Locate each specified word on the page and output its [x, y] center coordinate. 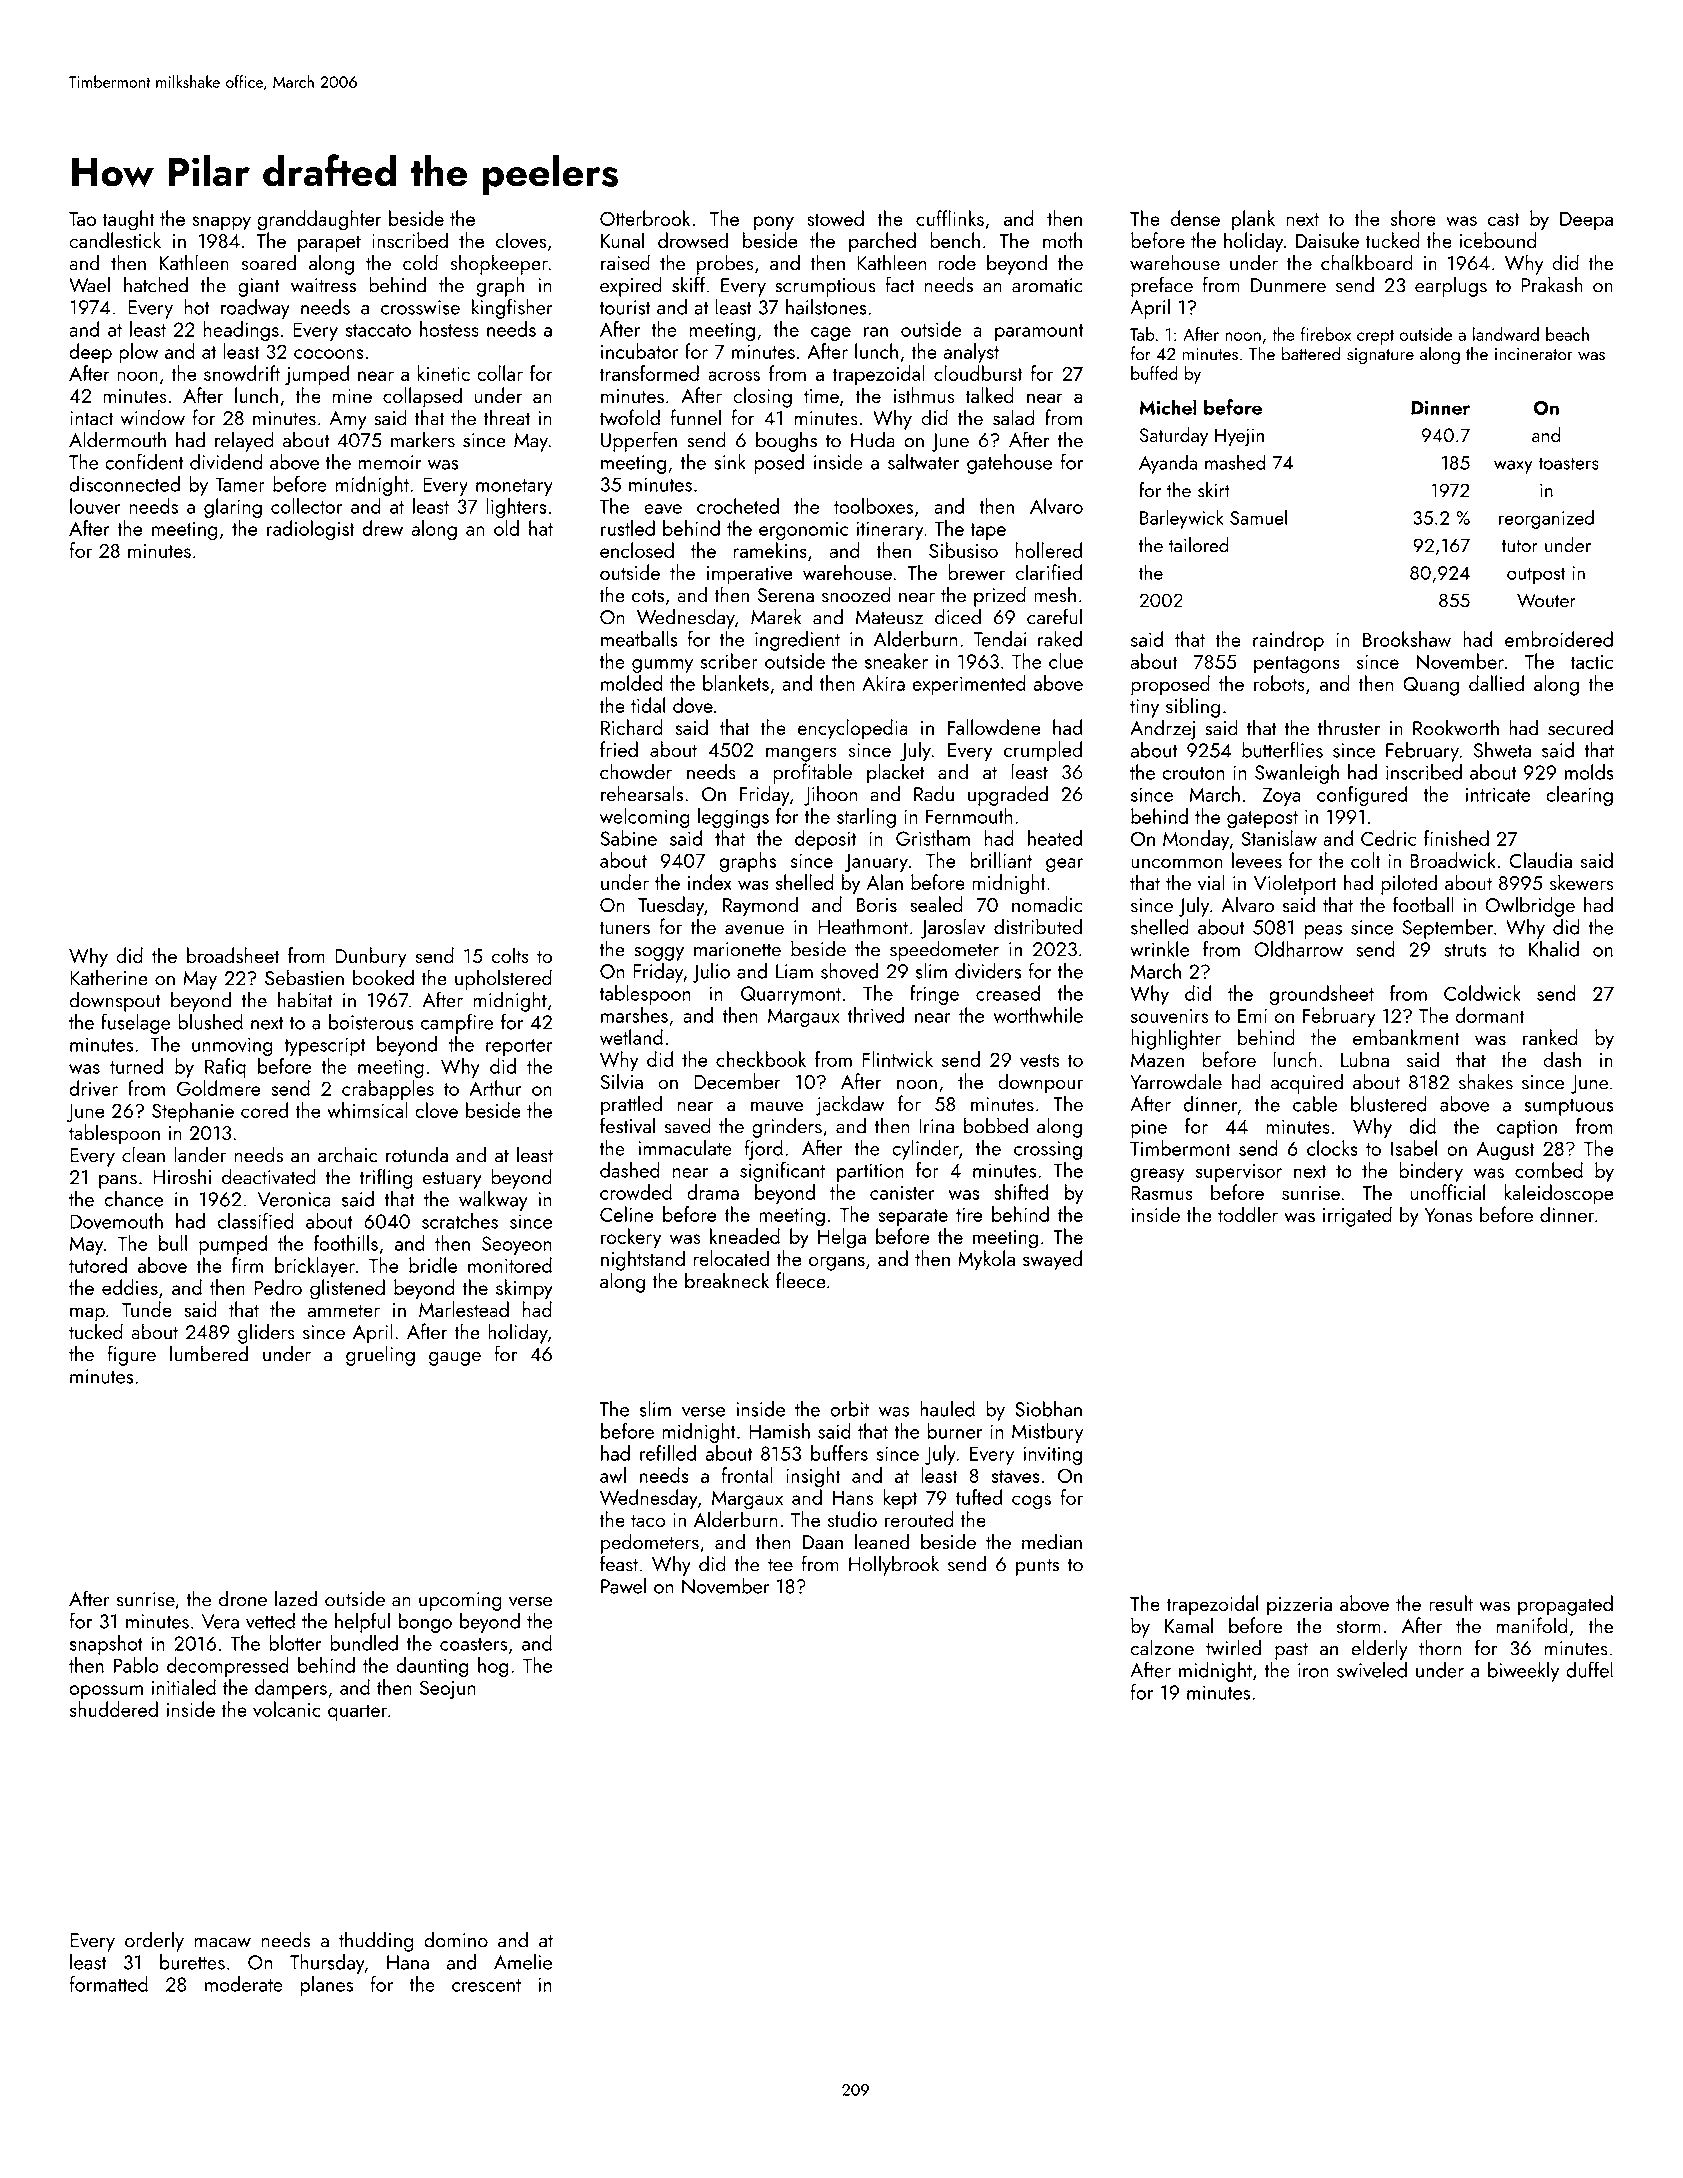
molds [1589, 772]
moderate [244, 1984]
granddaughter [319, 220]
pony [774, 223]
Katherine [109, 977]
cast [1503, 219]
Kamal [1189, 1625]
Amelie [523, 1962]
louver [95, 506]
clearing [1579, 796]
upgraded [1008, 795]
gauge [455, 1359]
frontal [747, 1475]
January [876, 863]
